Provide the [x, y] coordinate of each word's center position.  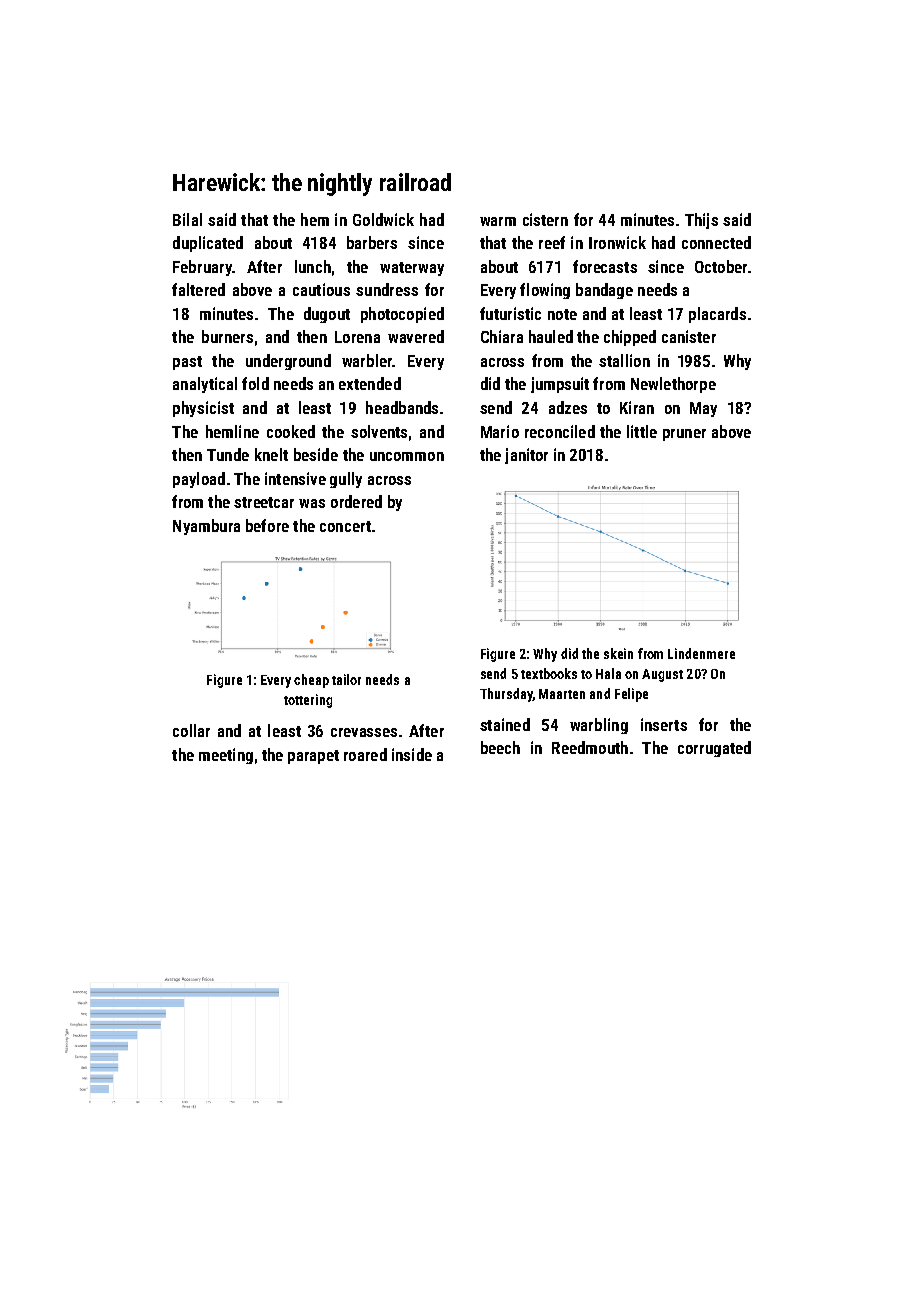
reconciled [560, 431]
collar [191, 730]
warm [498, 221]
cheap [311, 681]
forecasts [605, 266]
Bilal [187, 219]
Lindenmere [701, 653]
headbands [402, 407]
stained [505, 724]
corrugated [714, 749]
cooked [291, 431]
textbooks [549, 673]
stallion [624, 360]
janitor [526, 456]
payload [199, 480]
